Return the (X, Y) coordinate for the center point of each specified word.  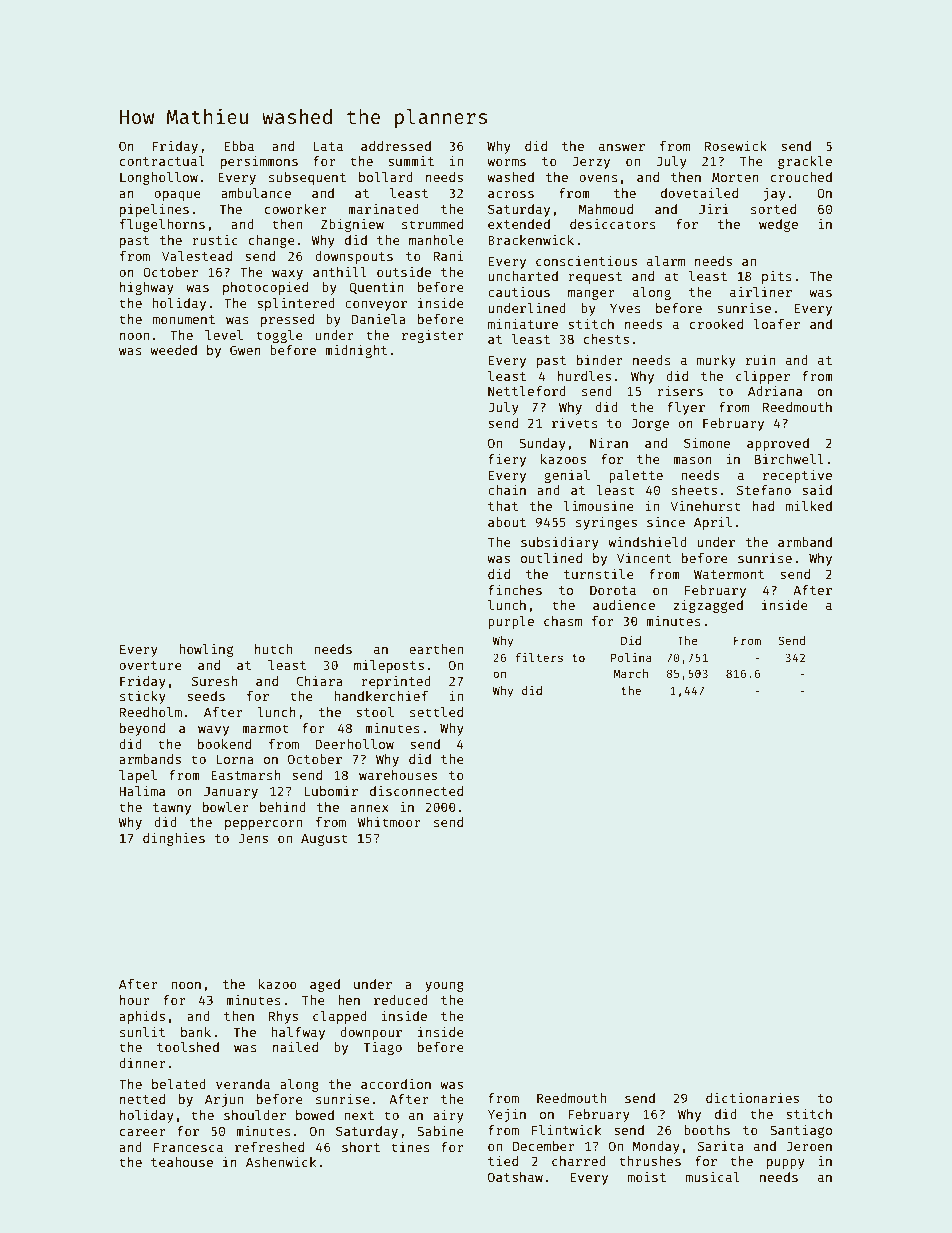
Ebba (239, 146)
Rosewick (736, 146)
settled (436, 712)
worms (506, 162)
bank (196, 1032)
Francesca (188, 1147)
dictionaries (752, 1097)
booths (707, 1130)
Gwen (245, 350)
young (444, 986)
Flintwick (566, 1130)
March (630, 673)
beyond (142, 729)
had (763, 506)
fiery (507, 460)
